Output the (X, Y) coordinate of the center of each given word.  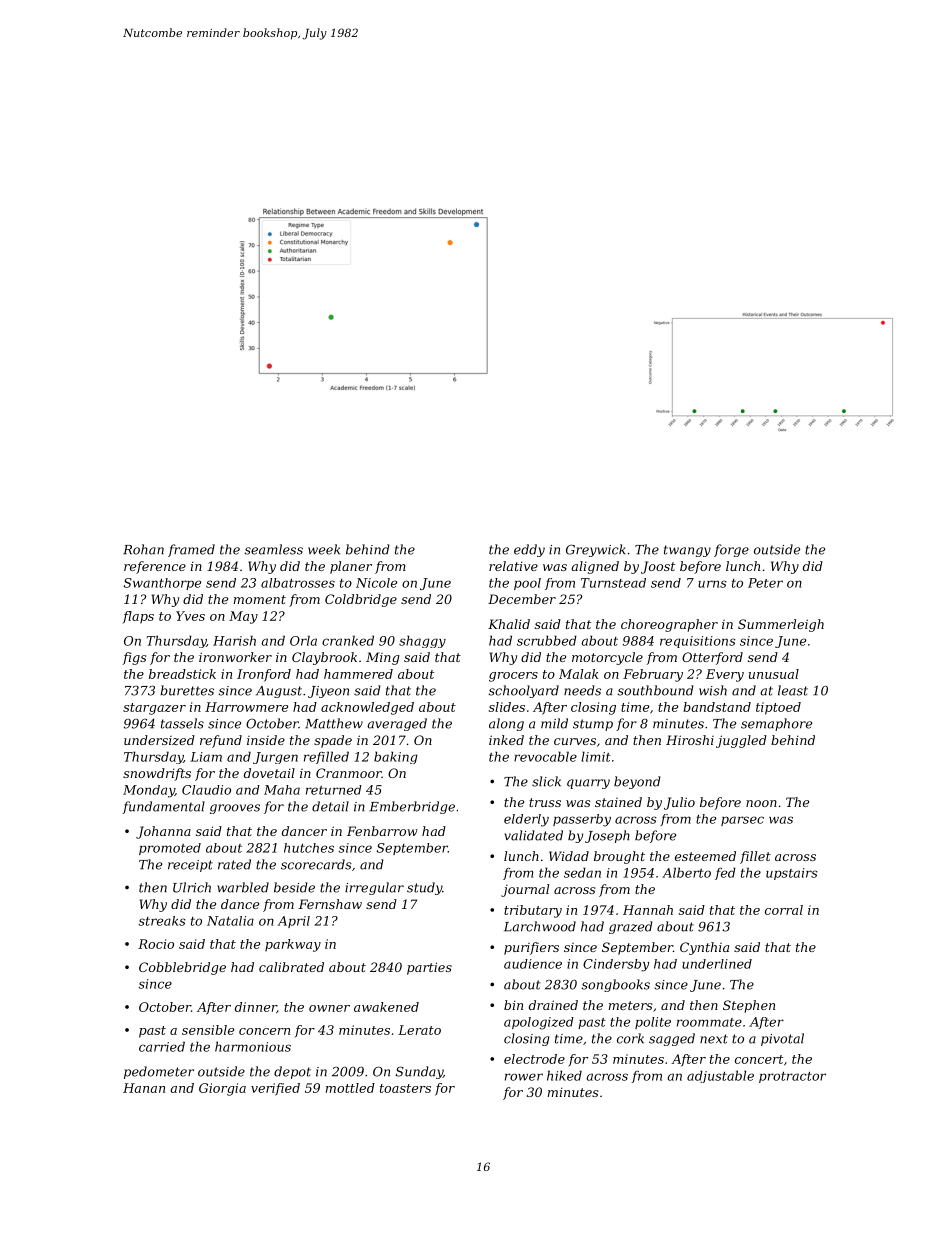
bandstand (717, 707)
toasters (405, 1088)
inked (506, 740)
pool (527, 584)
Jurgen (275, 758)
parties (429, 968)
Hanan (144, 1088)
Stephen (749, 1006)
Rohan (143, 549)
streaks (162, 921)
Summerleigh (781, 625)
